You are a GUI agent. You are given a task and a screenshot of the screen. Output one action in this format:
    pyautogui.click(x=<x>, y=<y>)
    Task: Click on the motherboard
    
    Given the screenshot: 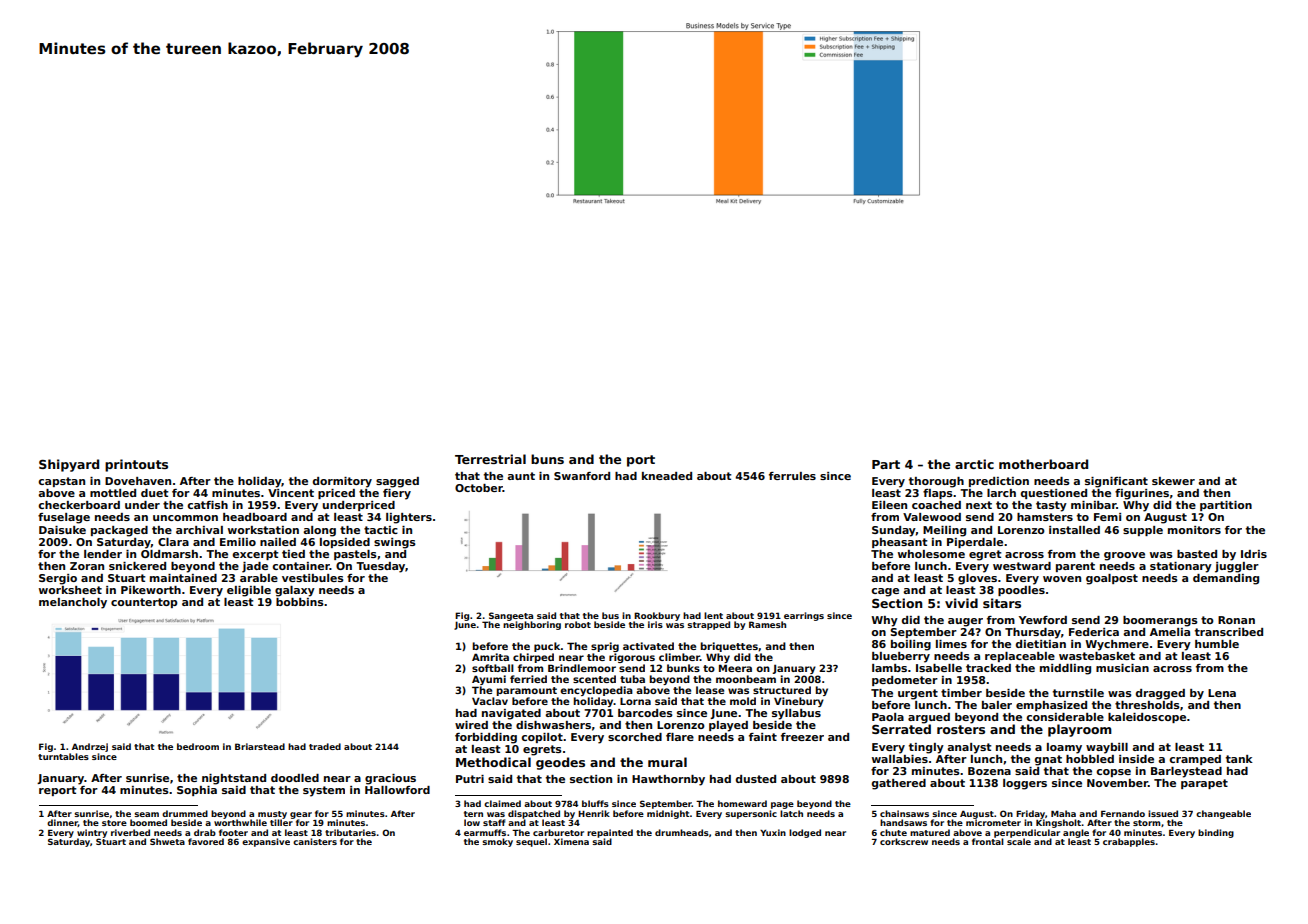 What is the action you would take?
    pyautogui.click(x=1043, y=464)
